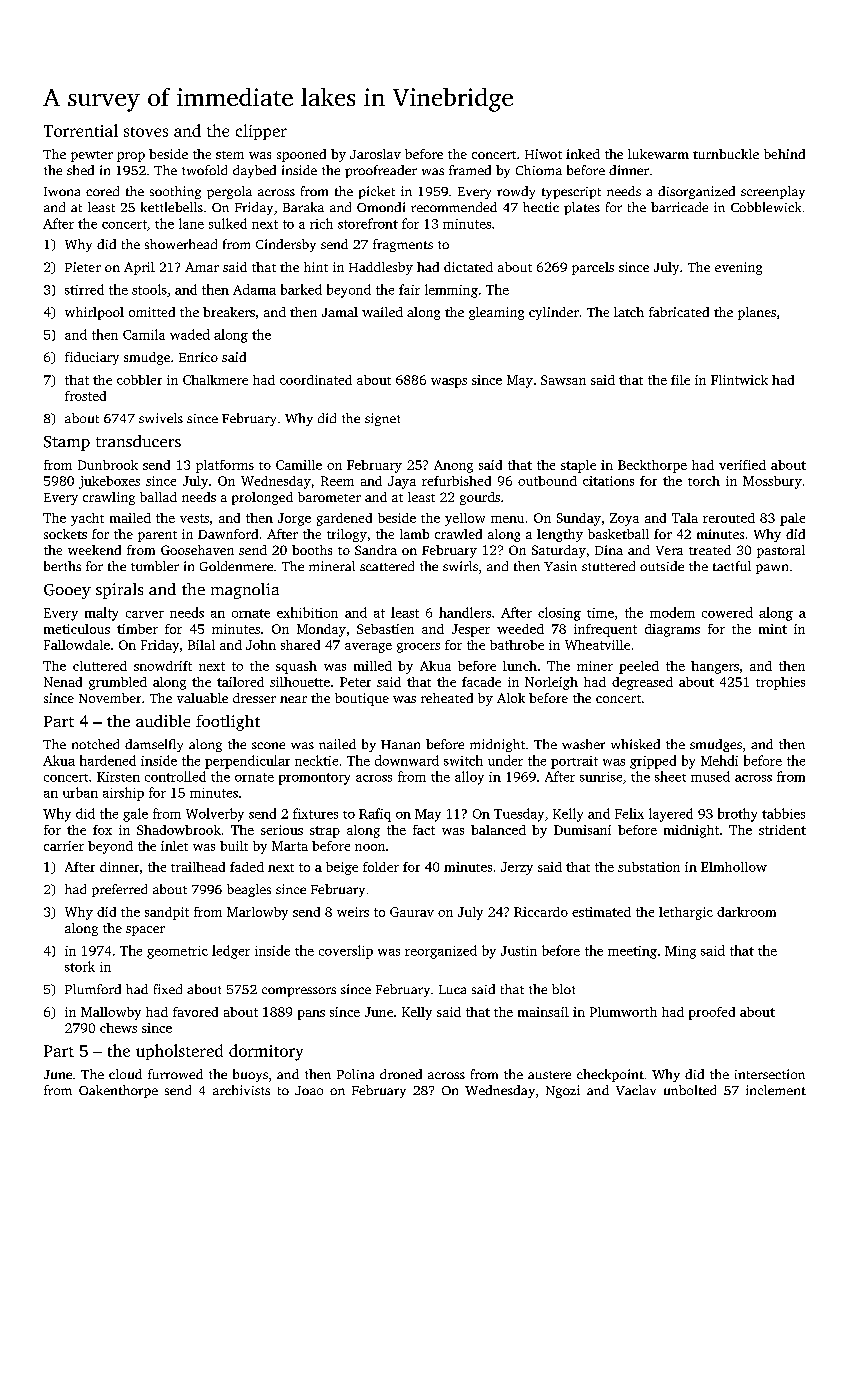 This page has width=849, height=1400. What do you see at coordinates (543, 154) in the page?
I see `Hiwot` at bounding box center [543, 154].
